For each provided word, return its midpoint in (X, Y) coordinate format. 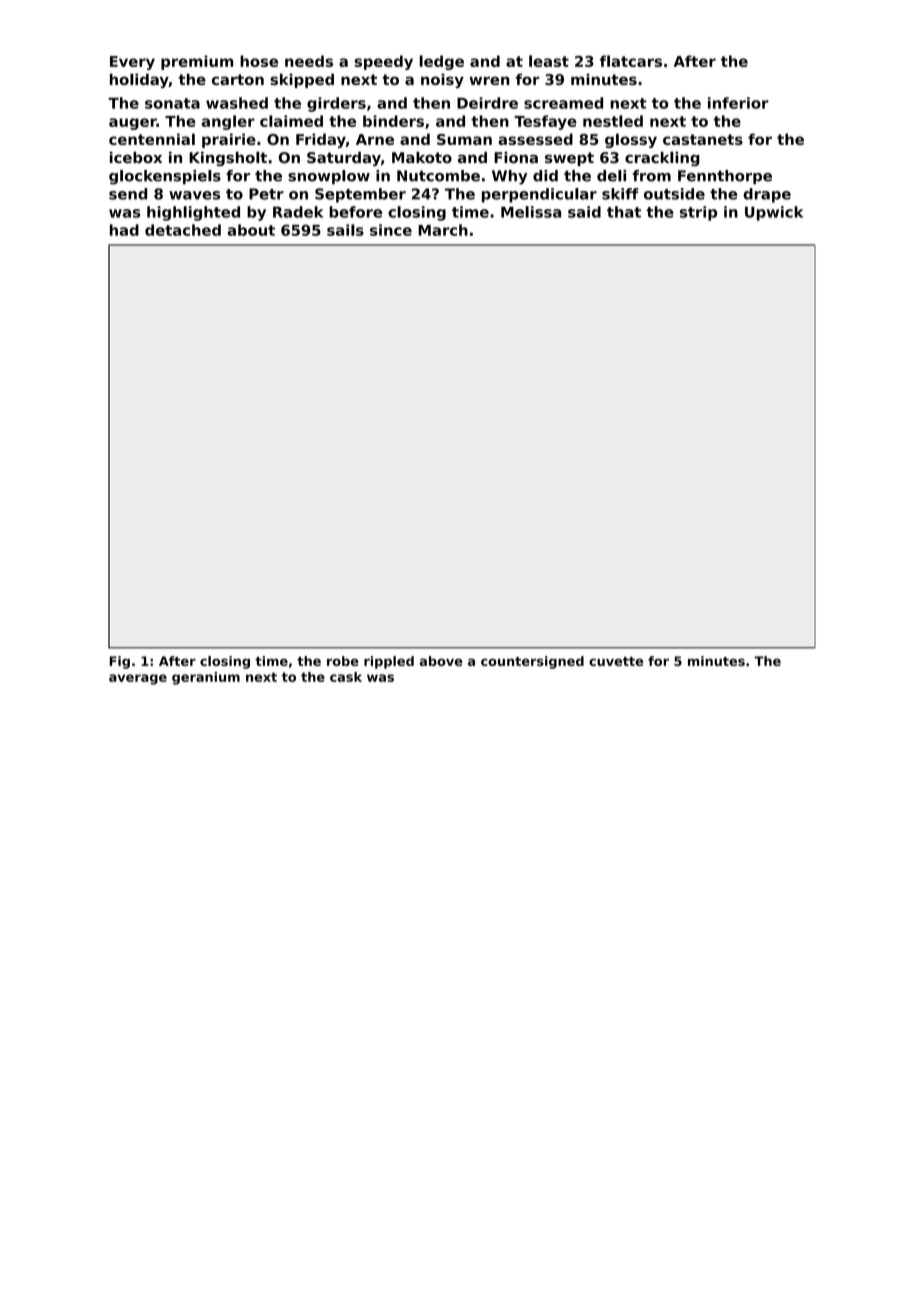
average (138, 679)
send (128, 194)
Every (132, 63)
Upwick (774, 213)
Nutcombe (438, 176)
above (441, 661)
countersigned (532, 662)
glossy (631, 140)
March (443, 230)
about (251, 230)
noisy (442, 80)
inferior (738, 103)
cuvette (616, 661)
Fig (120, 662)
